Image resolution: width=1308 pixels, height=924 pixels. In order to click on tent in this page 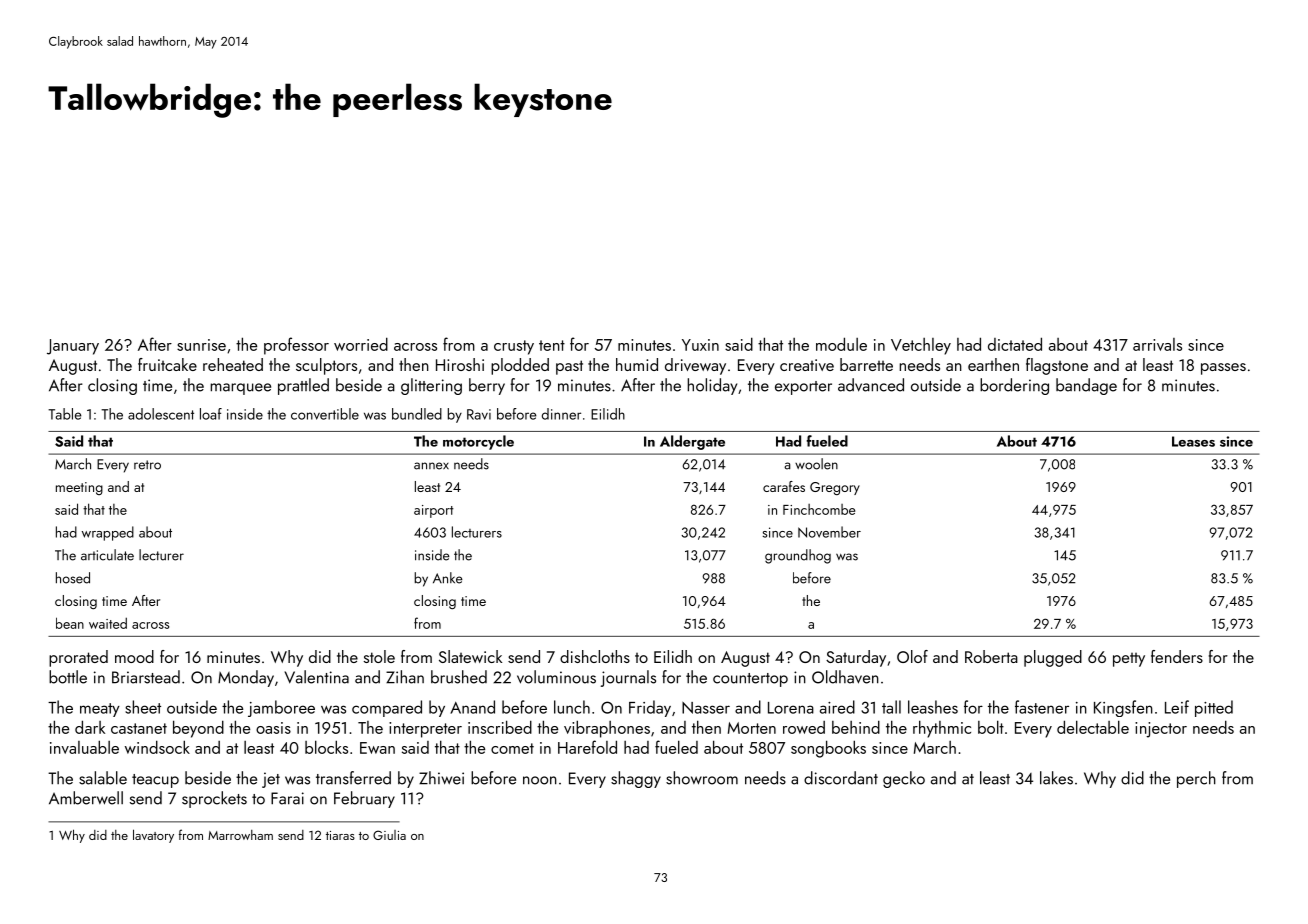, I will do `click(552, 345)`.
